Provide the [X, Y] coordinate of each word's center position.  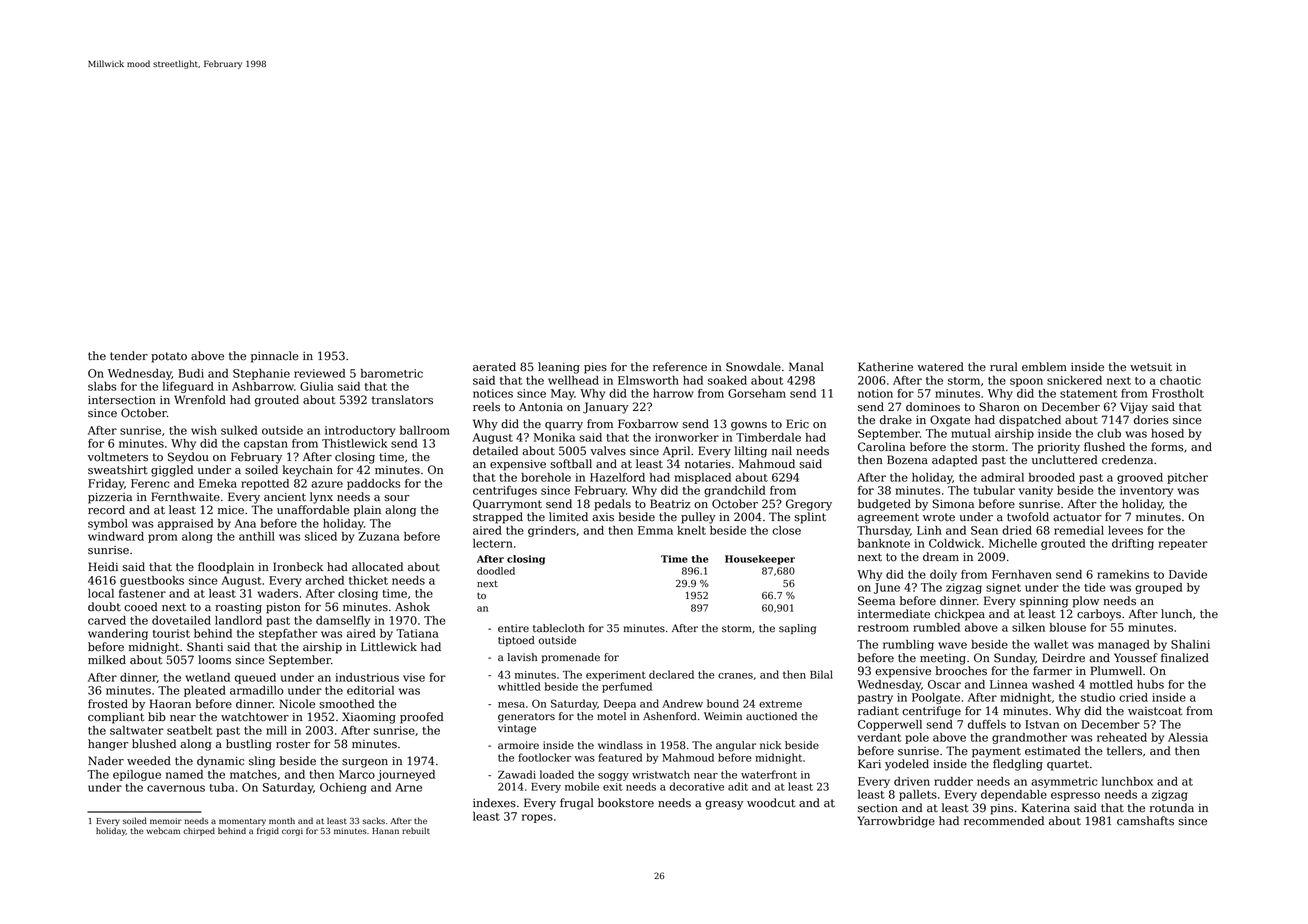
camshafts [1145, 821]
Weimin [723, 716]
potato [169, 357]
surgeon [365, 763]
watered [941, 367]
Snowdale [753, 367]
